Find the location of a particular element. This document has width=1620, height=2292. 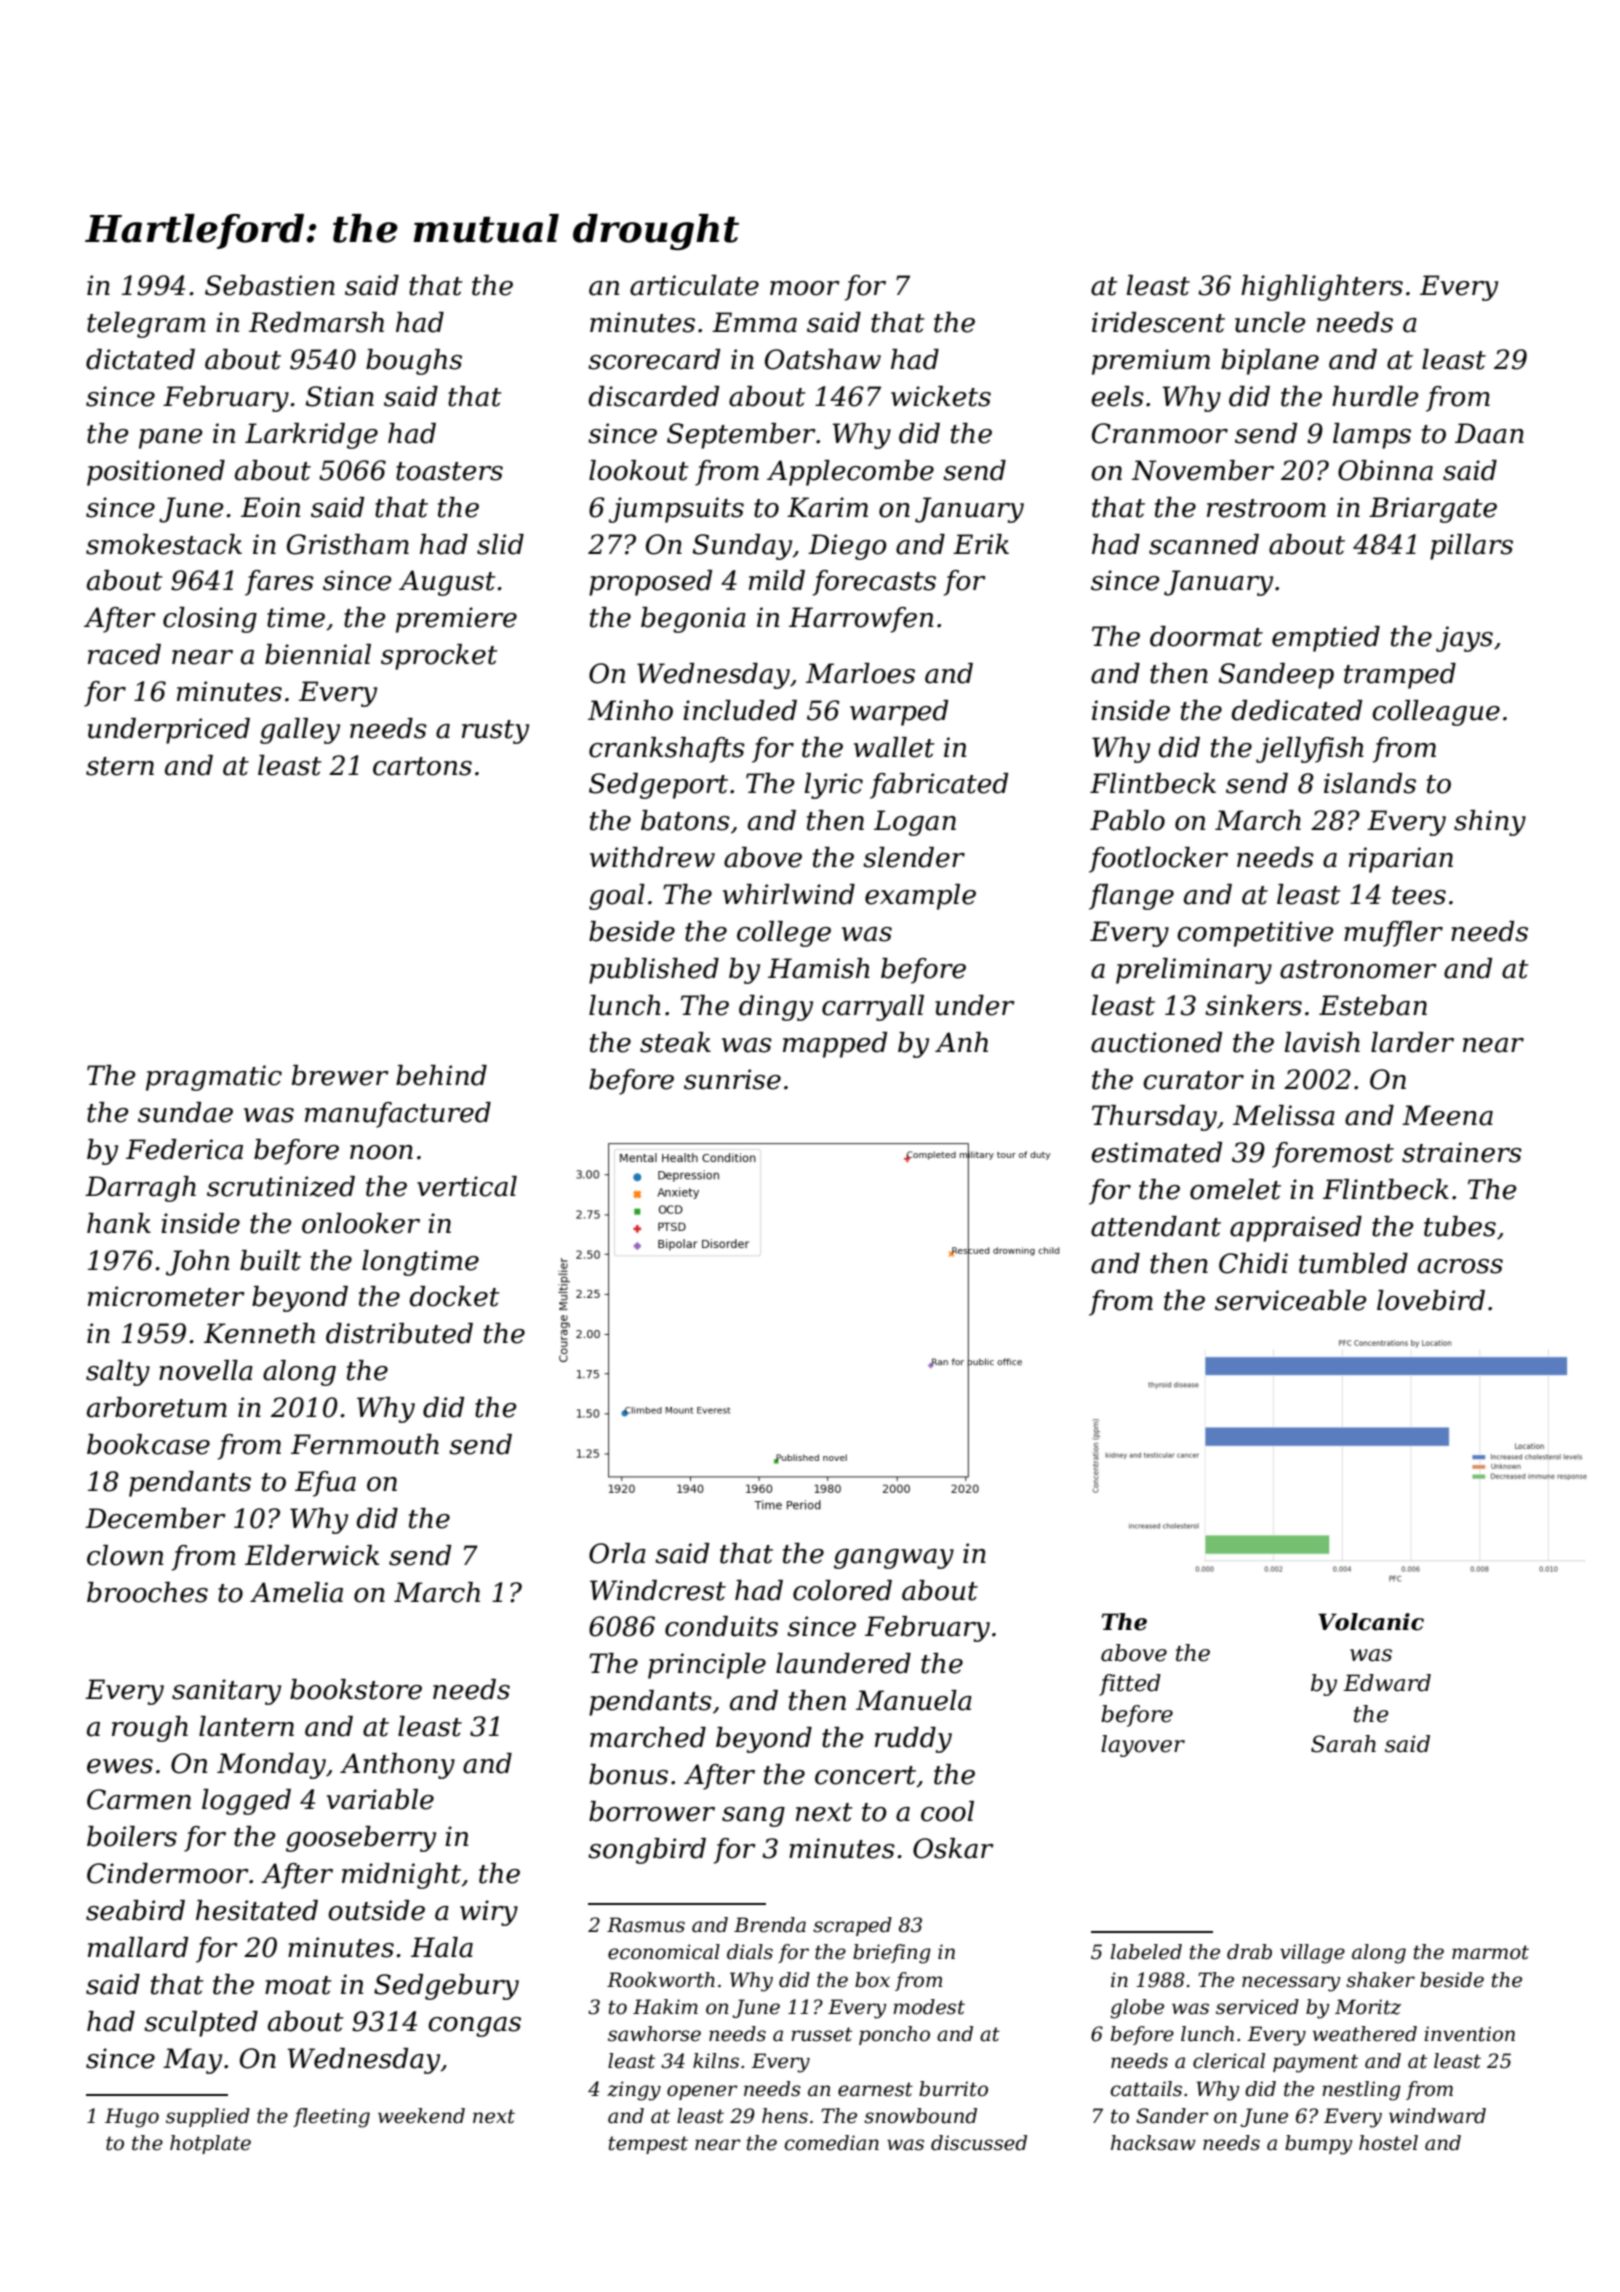

flange is located at coordinates (1131, 897).
